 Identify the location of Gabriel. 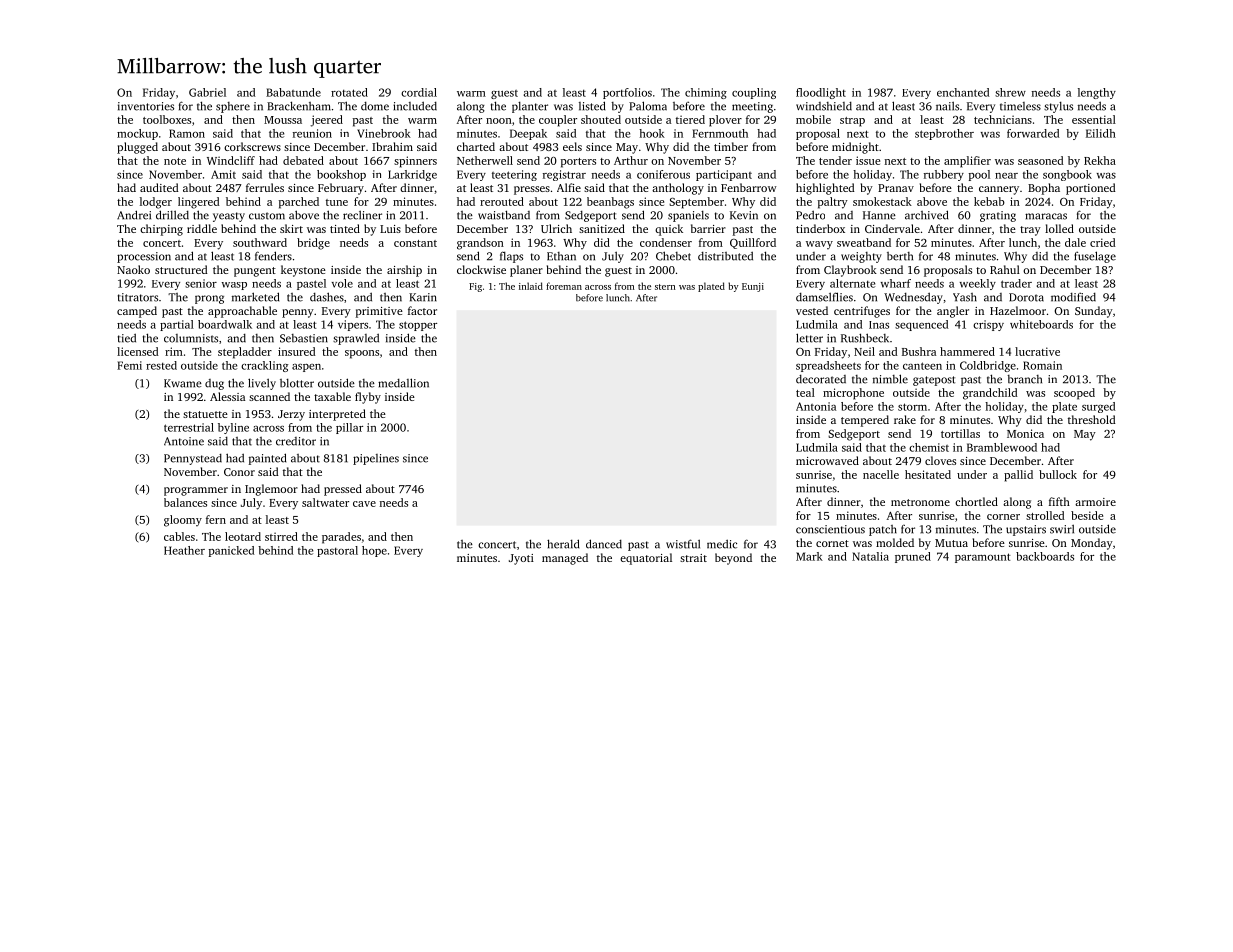
(207, 92).
